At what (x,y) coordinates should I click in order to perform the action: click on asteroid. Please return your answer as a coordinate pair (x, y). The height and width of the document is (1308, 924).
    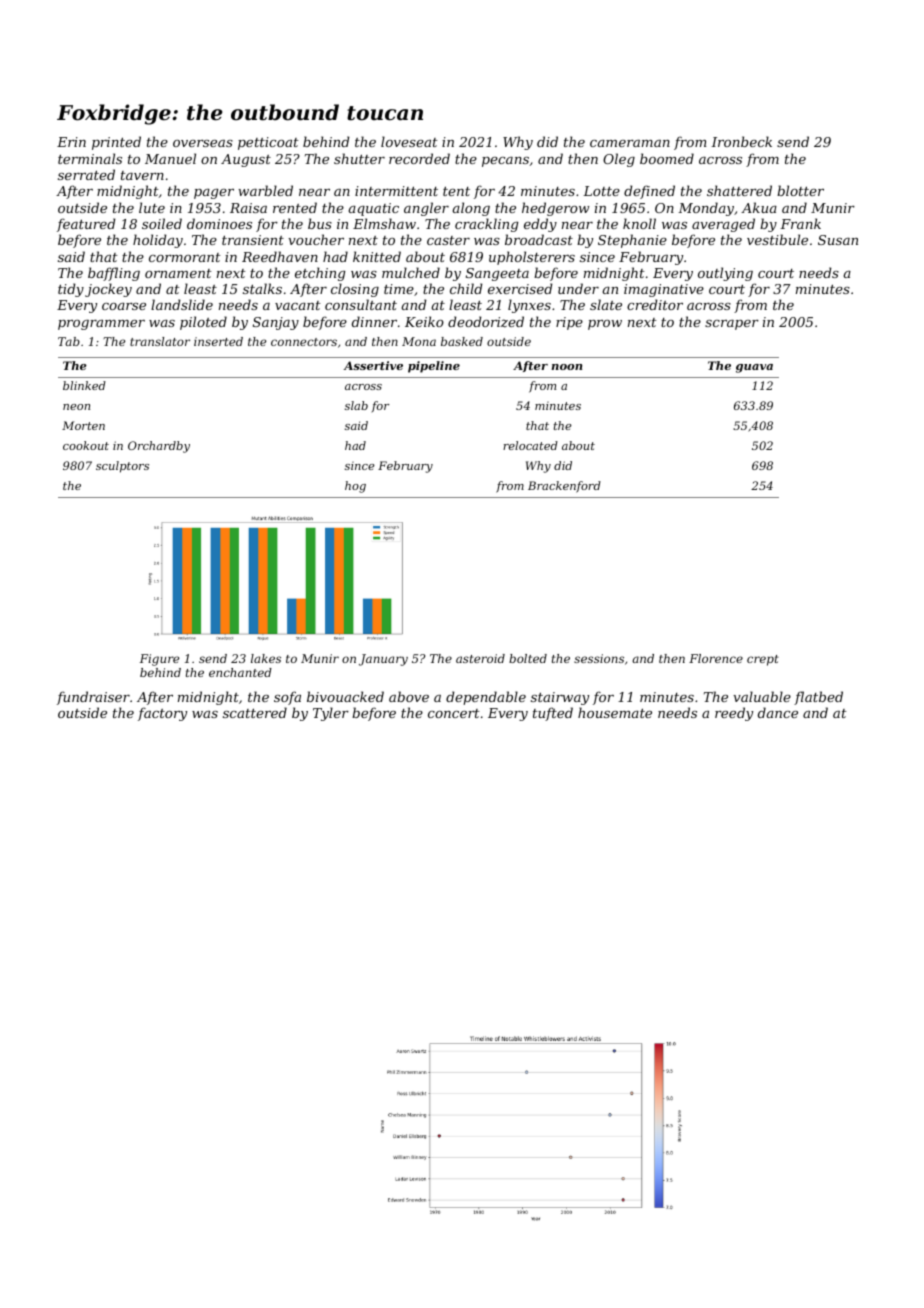
    Looking at the image, I should click on (480, 658).
